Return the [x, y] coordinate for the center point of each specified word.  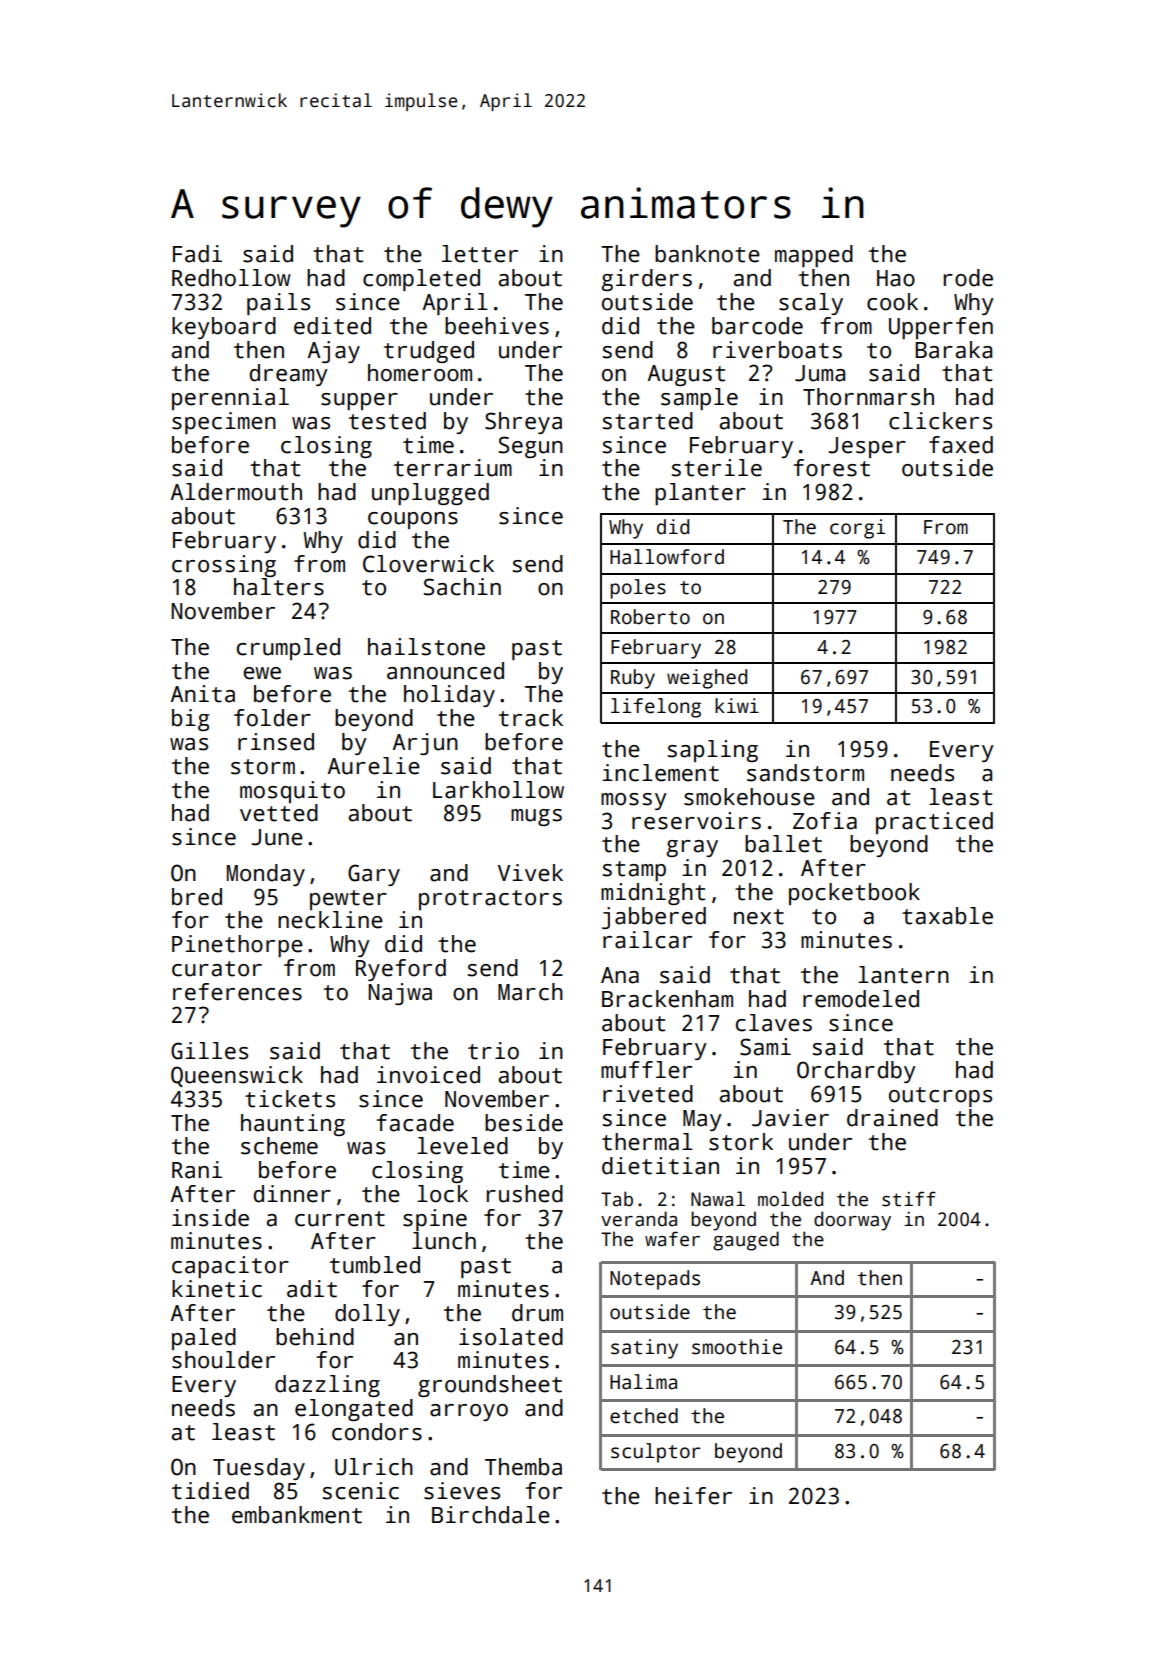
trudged [429, 352]
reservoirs [696, 821]
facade [415, 1123]
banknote [707, 254]
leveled [462, 1146]
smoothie [737, 1347]
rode [968, 278]
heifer [693, 1496]
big [190, 720]
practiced [934, 823]
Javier [790, 1118]
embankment [297, 1515]
